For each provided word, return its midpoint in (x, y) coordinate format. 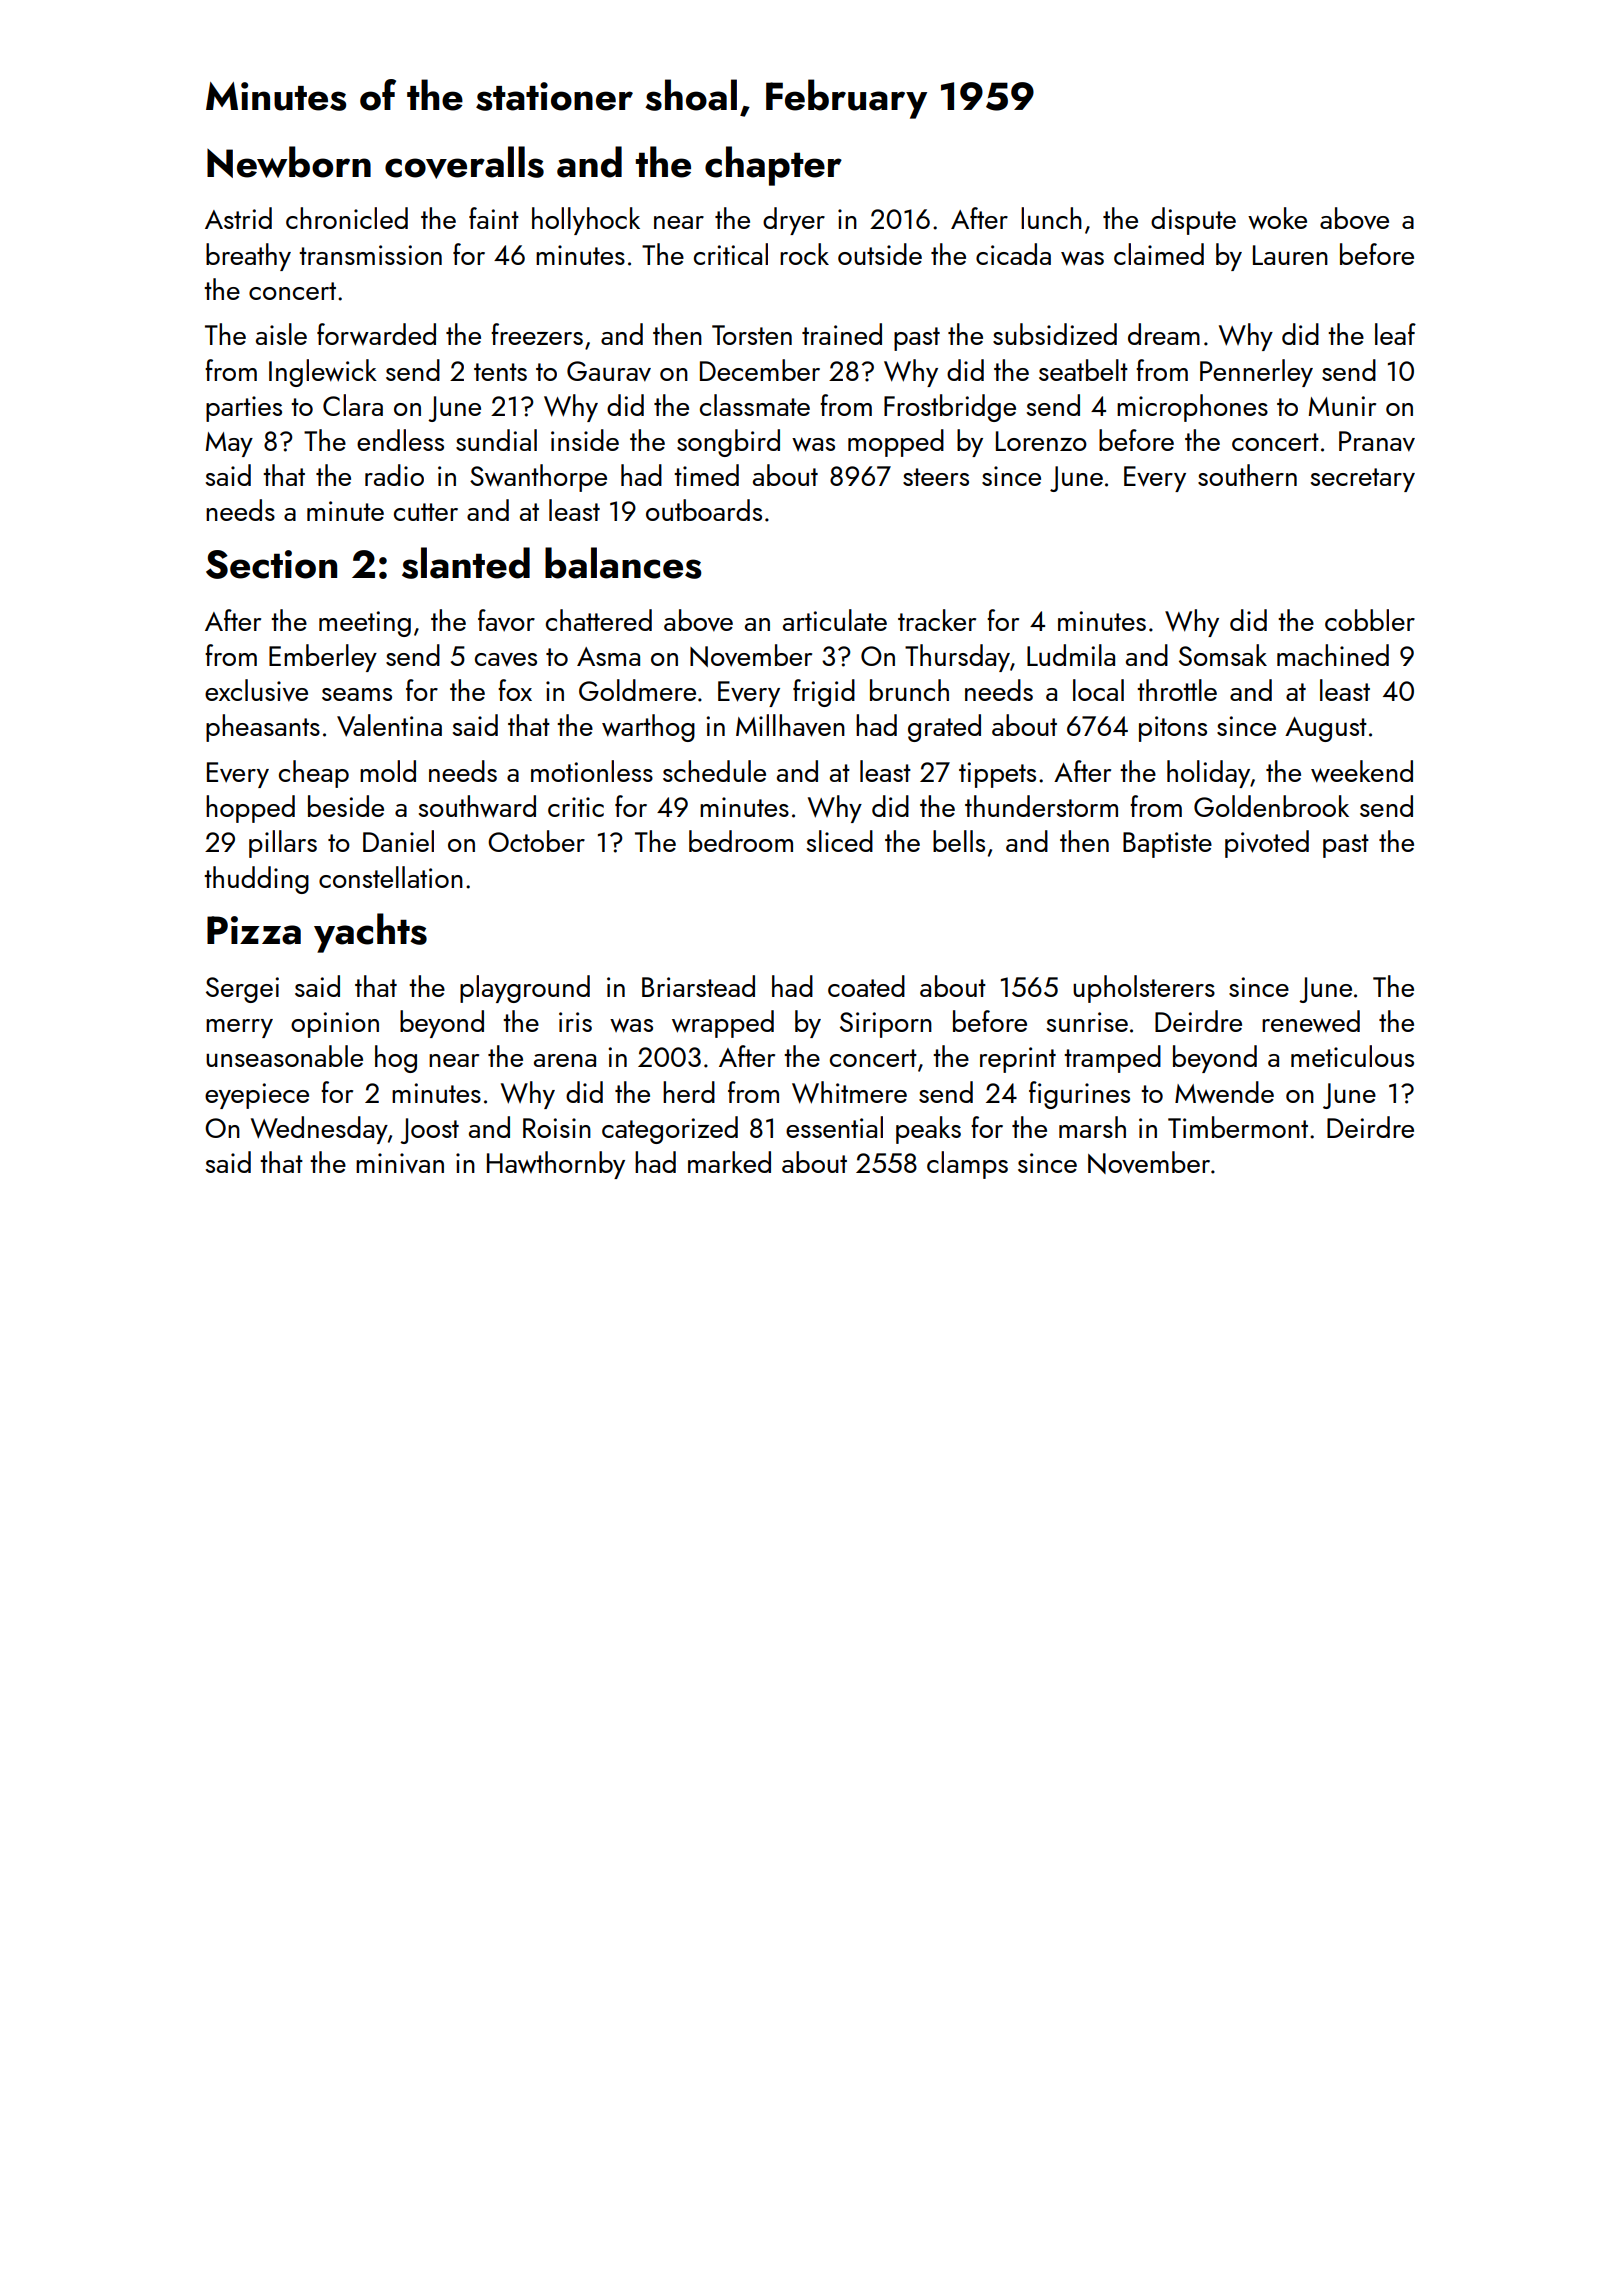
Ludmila (1071, 655)
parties (244, 409)
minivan (400, 1163)
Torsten (752, 335)
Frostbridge (950, 408)
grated (944, 728)
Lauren (1290, 255)
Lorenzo (1041, 441)
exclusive (256, 690)
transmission (370, 255)
